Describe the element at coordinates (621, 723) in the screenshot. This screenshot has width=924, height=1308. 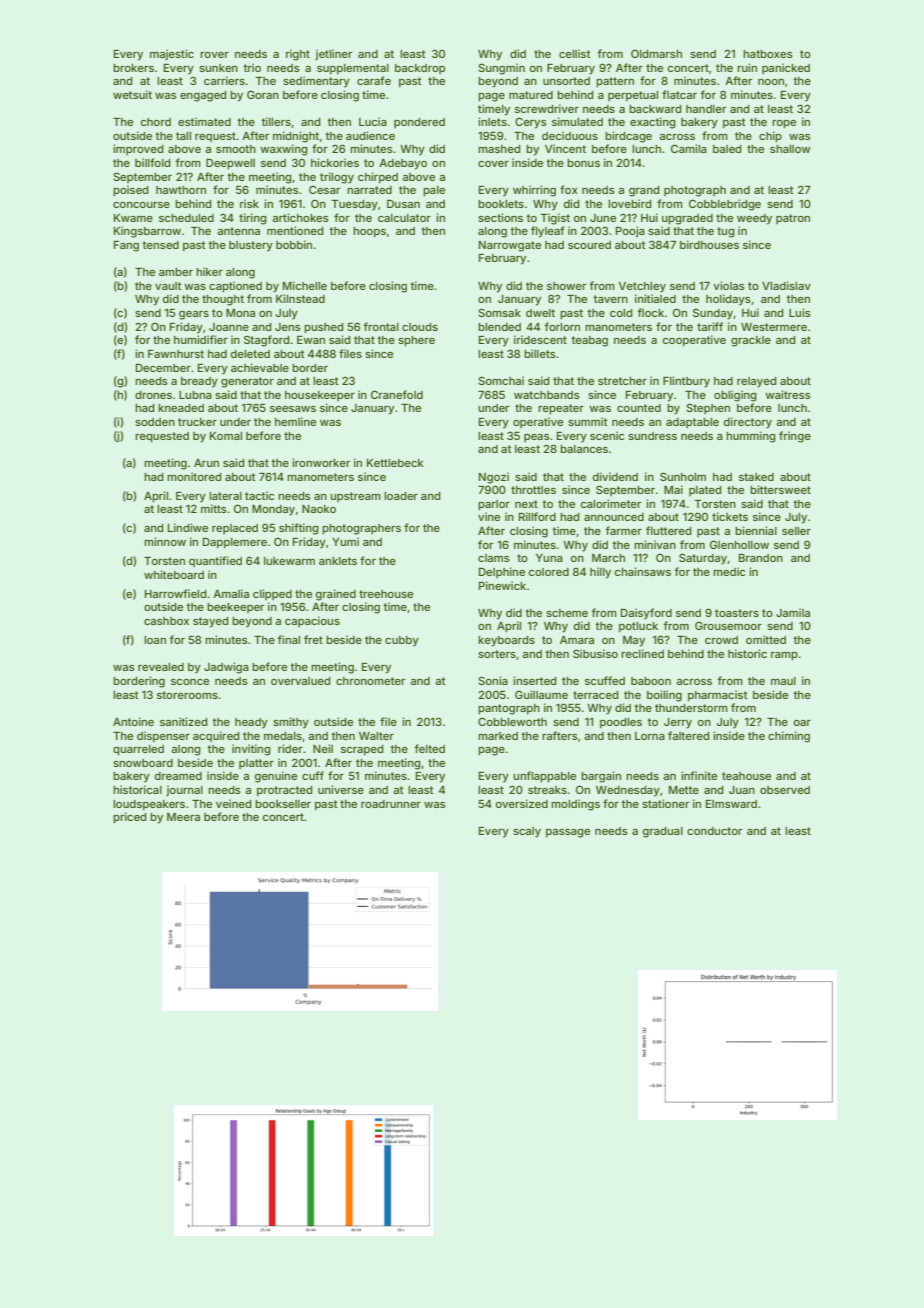
I see `poodles` at that location.
